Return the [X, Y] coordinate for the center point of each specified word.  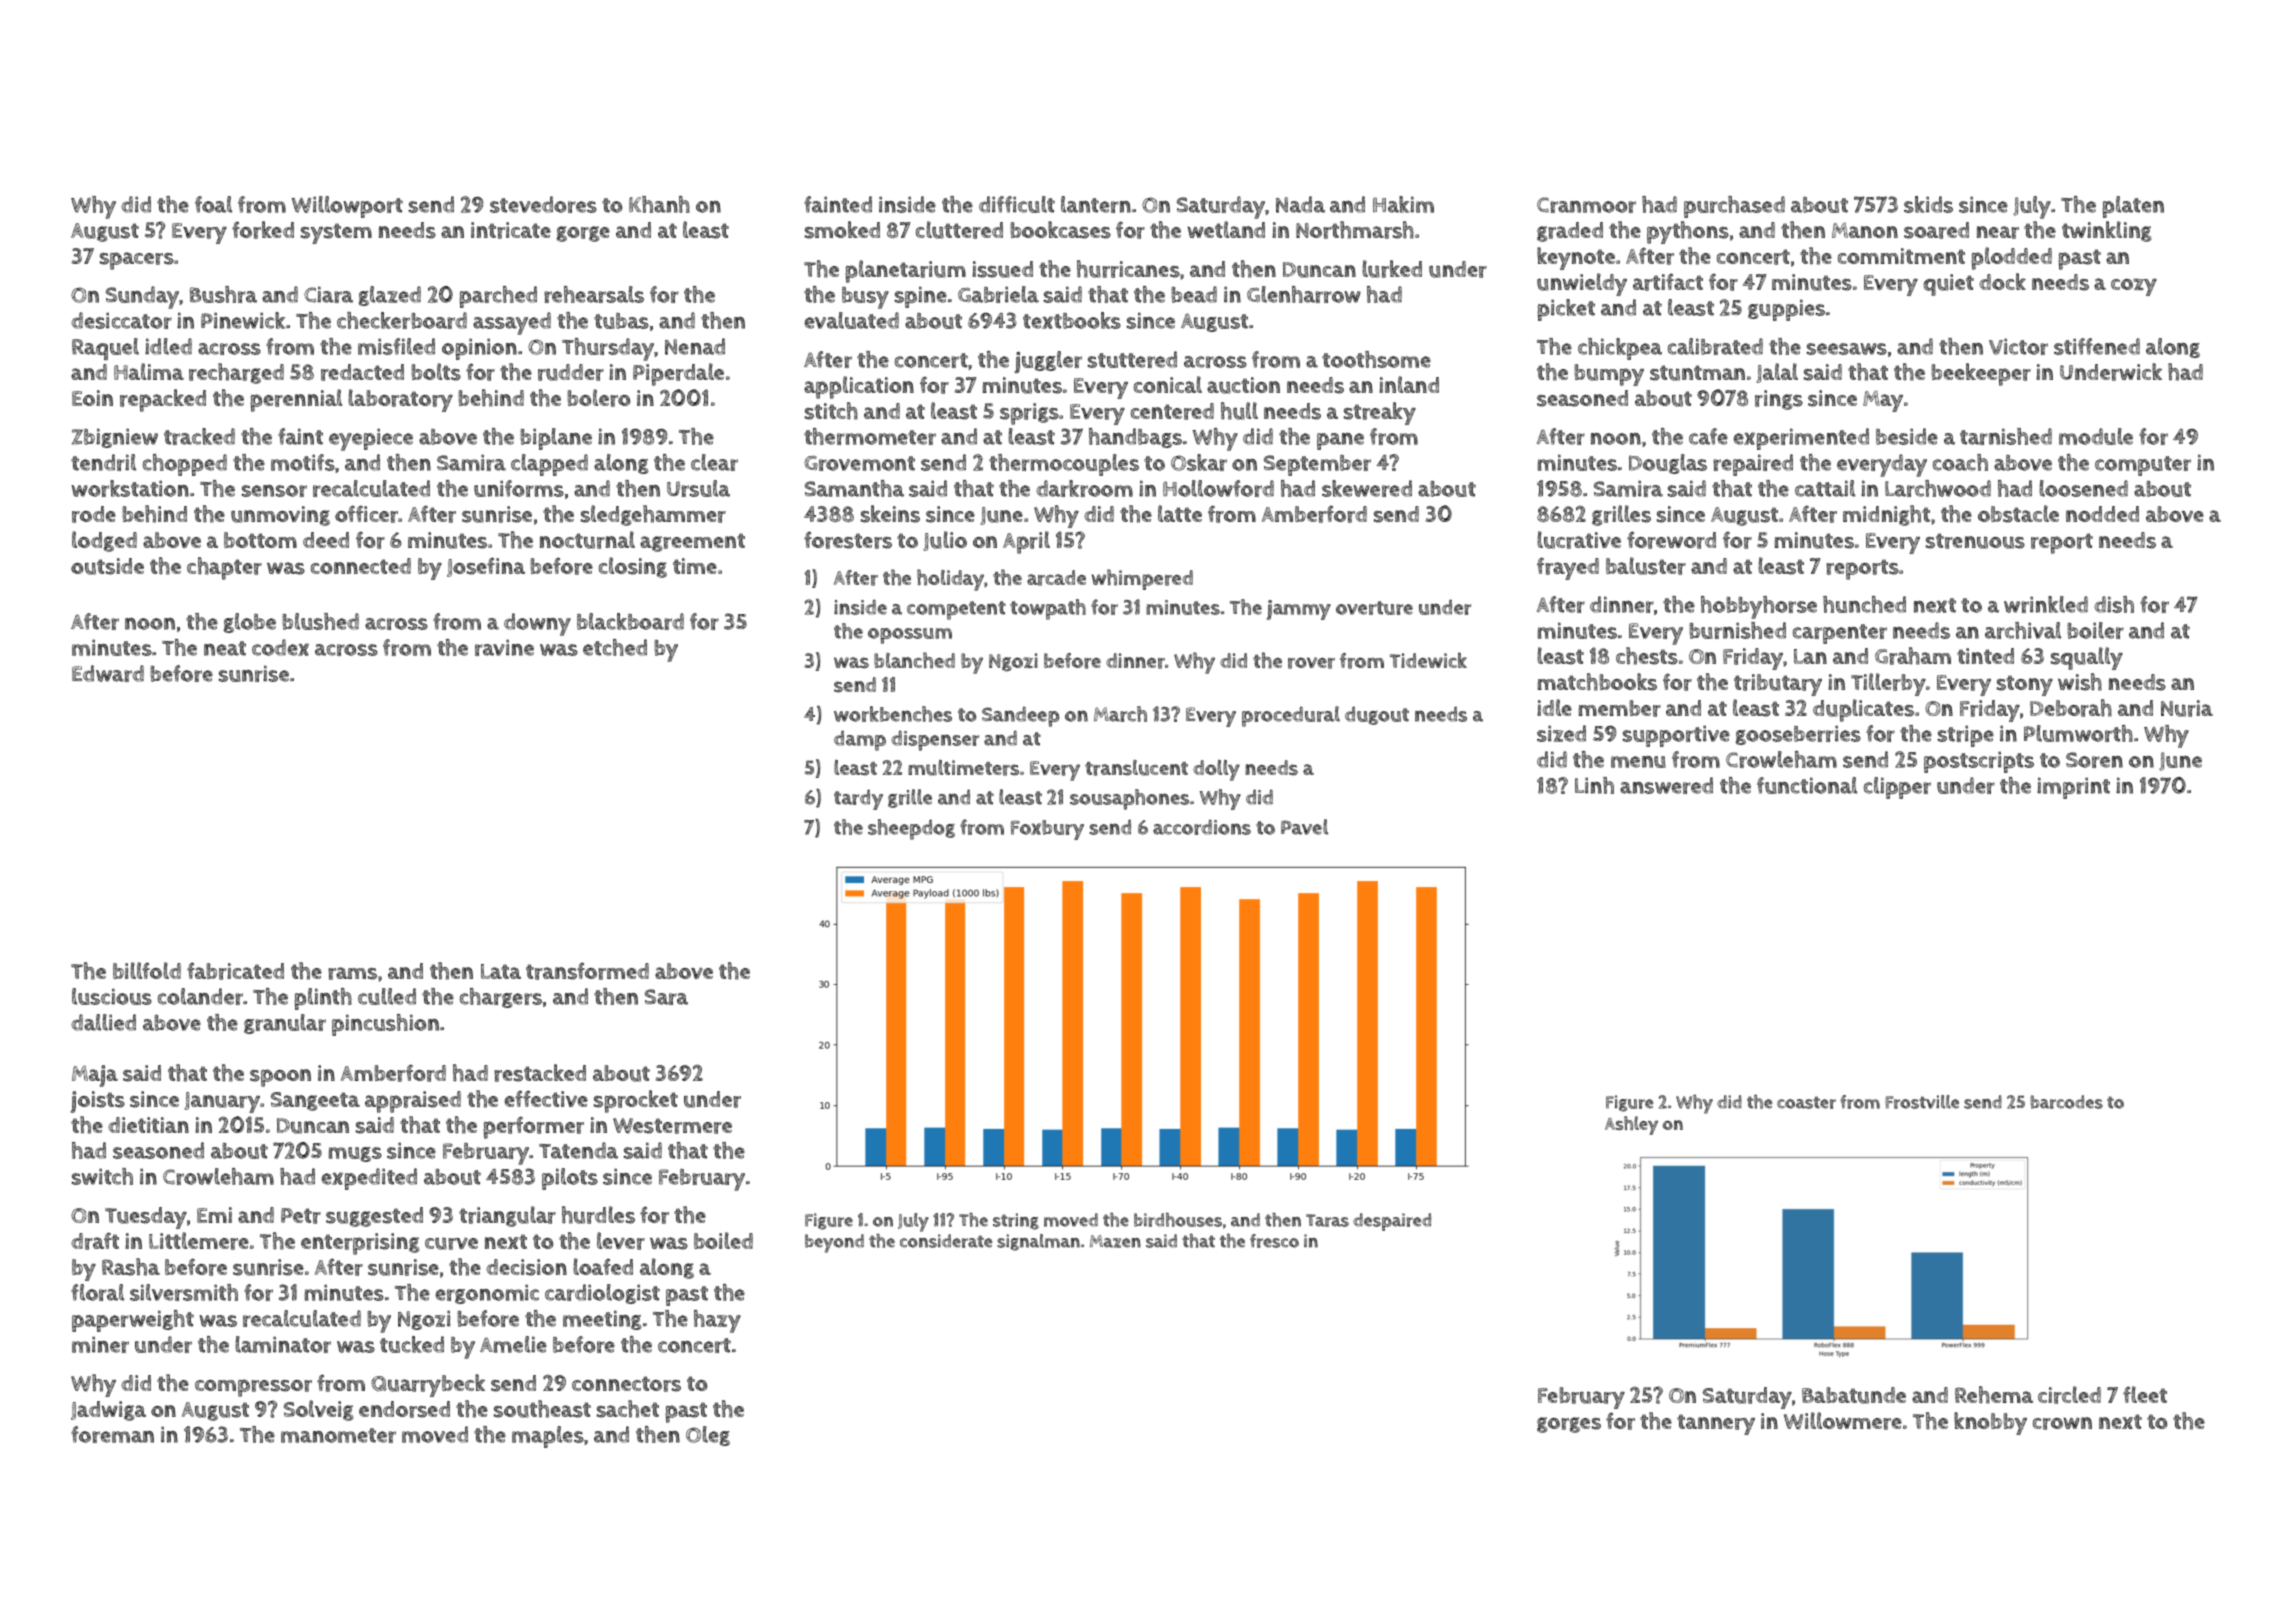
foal [213, 204]
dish [2114, 604]
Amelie [513, 1344]
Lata [501, 971]
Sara [666, 997]
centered [1172, 411]
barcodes [2066, 1102]
